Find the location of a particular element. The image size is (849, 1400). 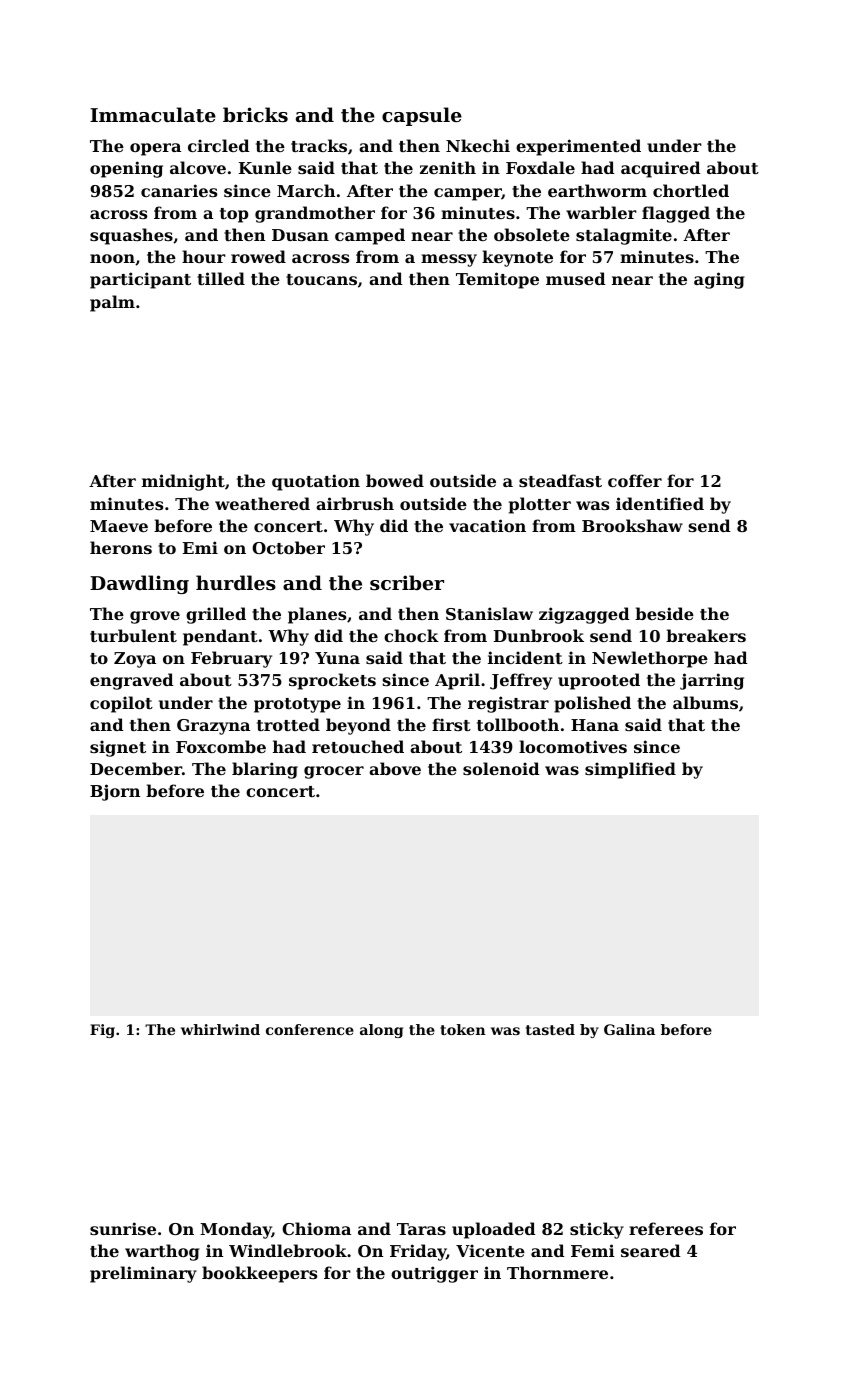

bowed is located at coordinates (395, 480).
